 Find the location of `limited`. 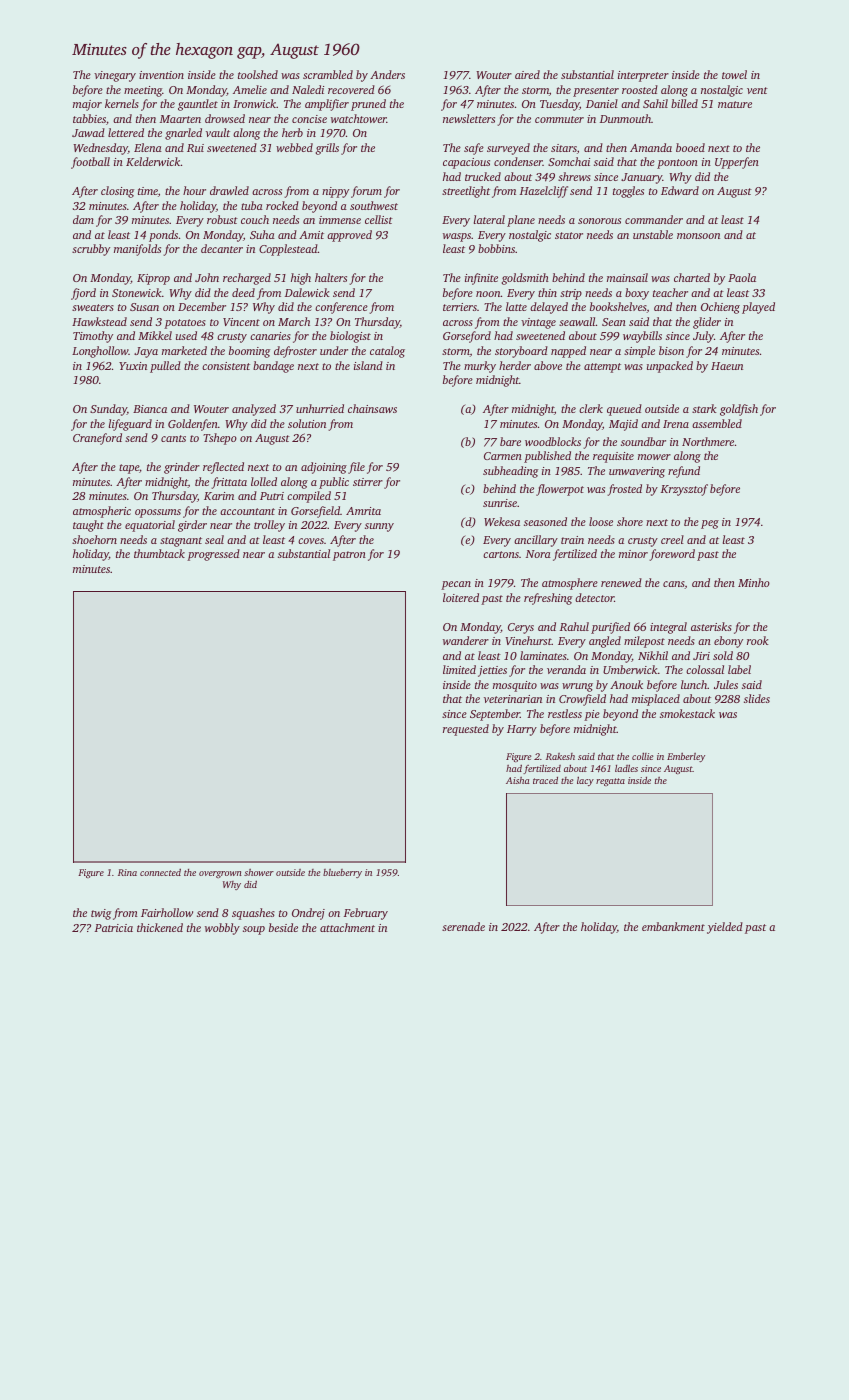

limited is located at coordinates (459, 669).
